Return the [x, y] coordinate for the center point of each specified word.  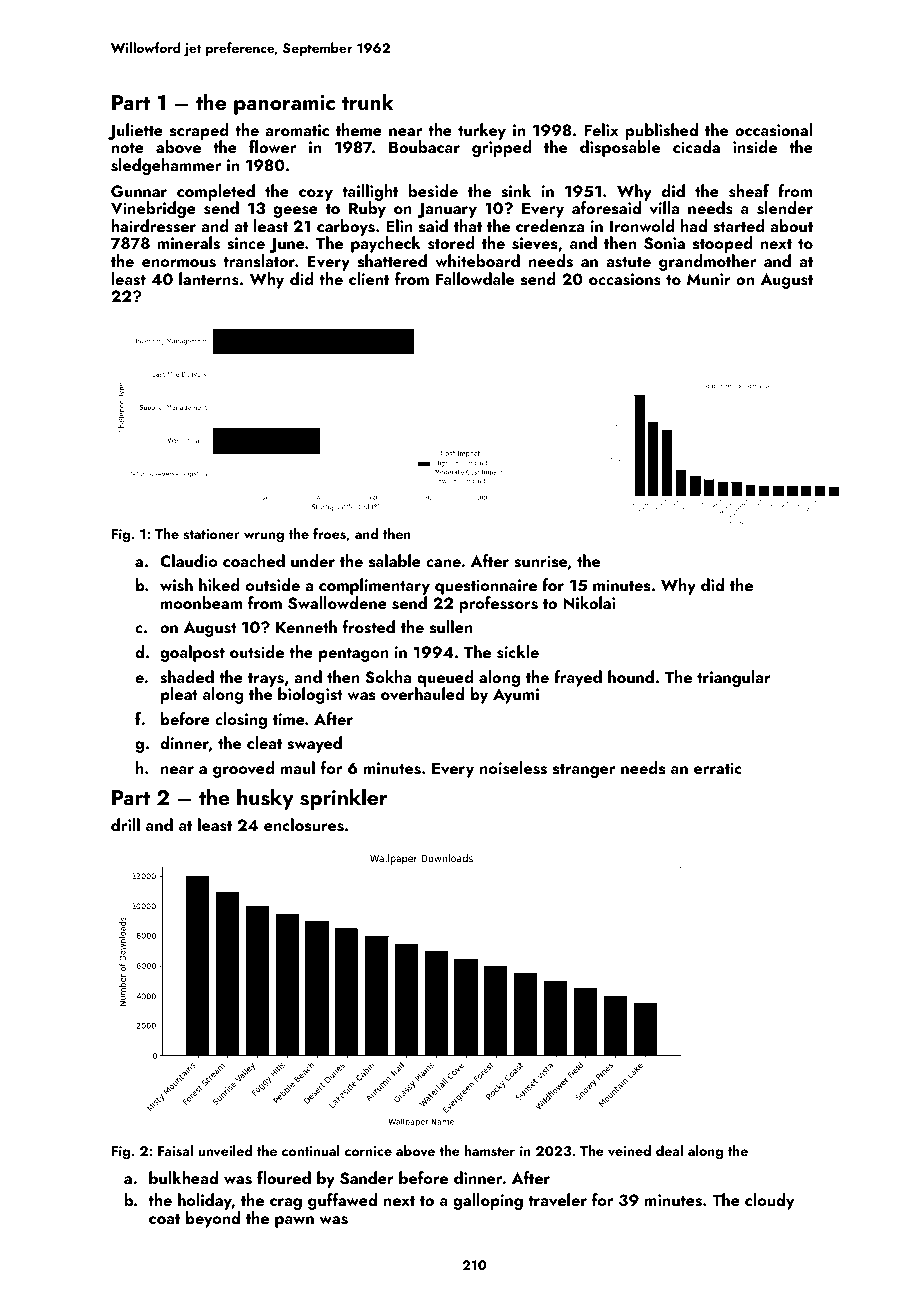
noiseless [513, 768]
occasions [625, 279]
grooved [244, 769]
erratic [718, 768]
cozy [316, 195]
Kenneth [306, 626]
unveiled [225, 1151]
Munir [709, 279]
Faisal [175, 1151]
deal [669, 1150]
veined [629, 1151]
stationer [211, 534]
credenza [550, 225]
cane [443, 563]
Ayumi [516, 696]
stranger [584, 771]
